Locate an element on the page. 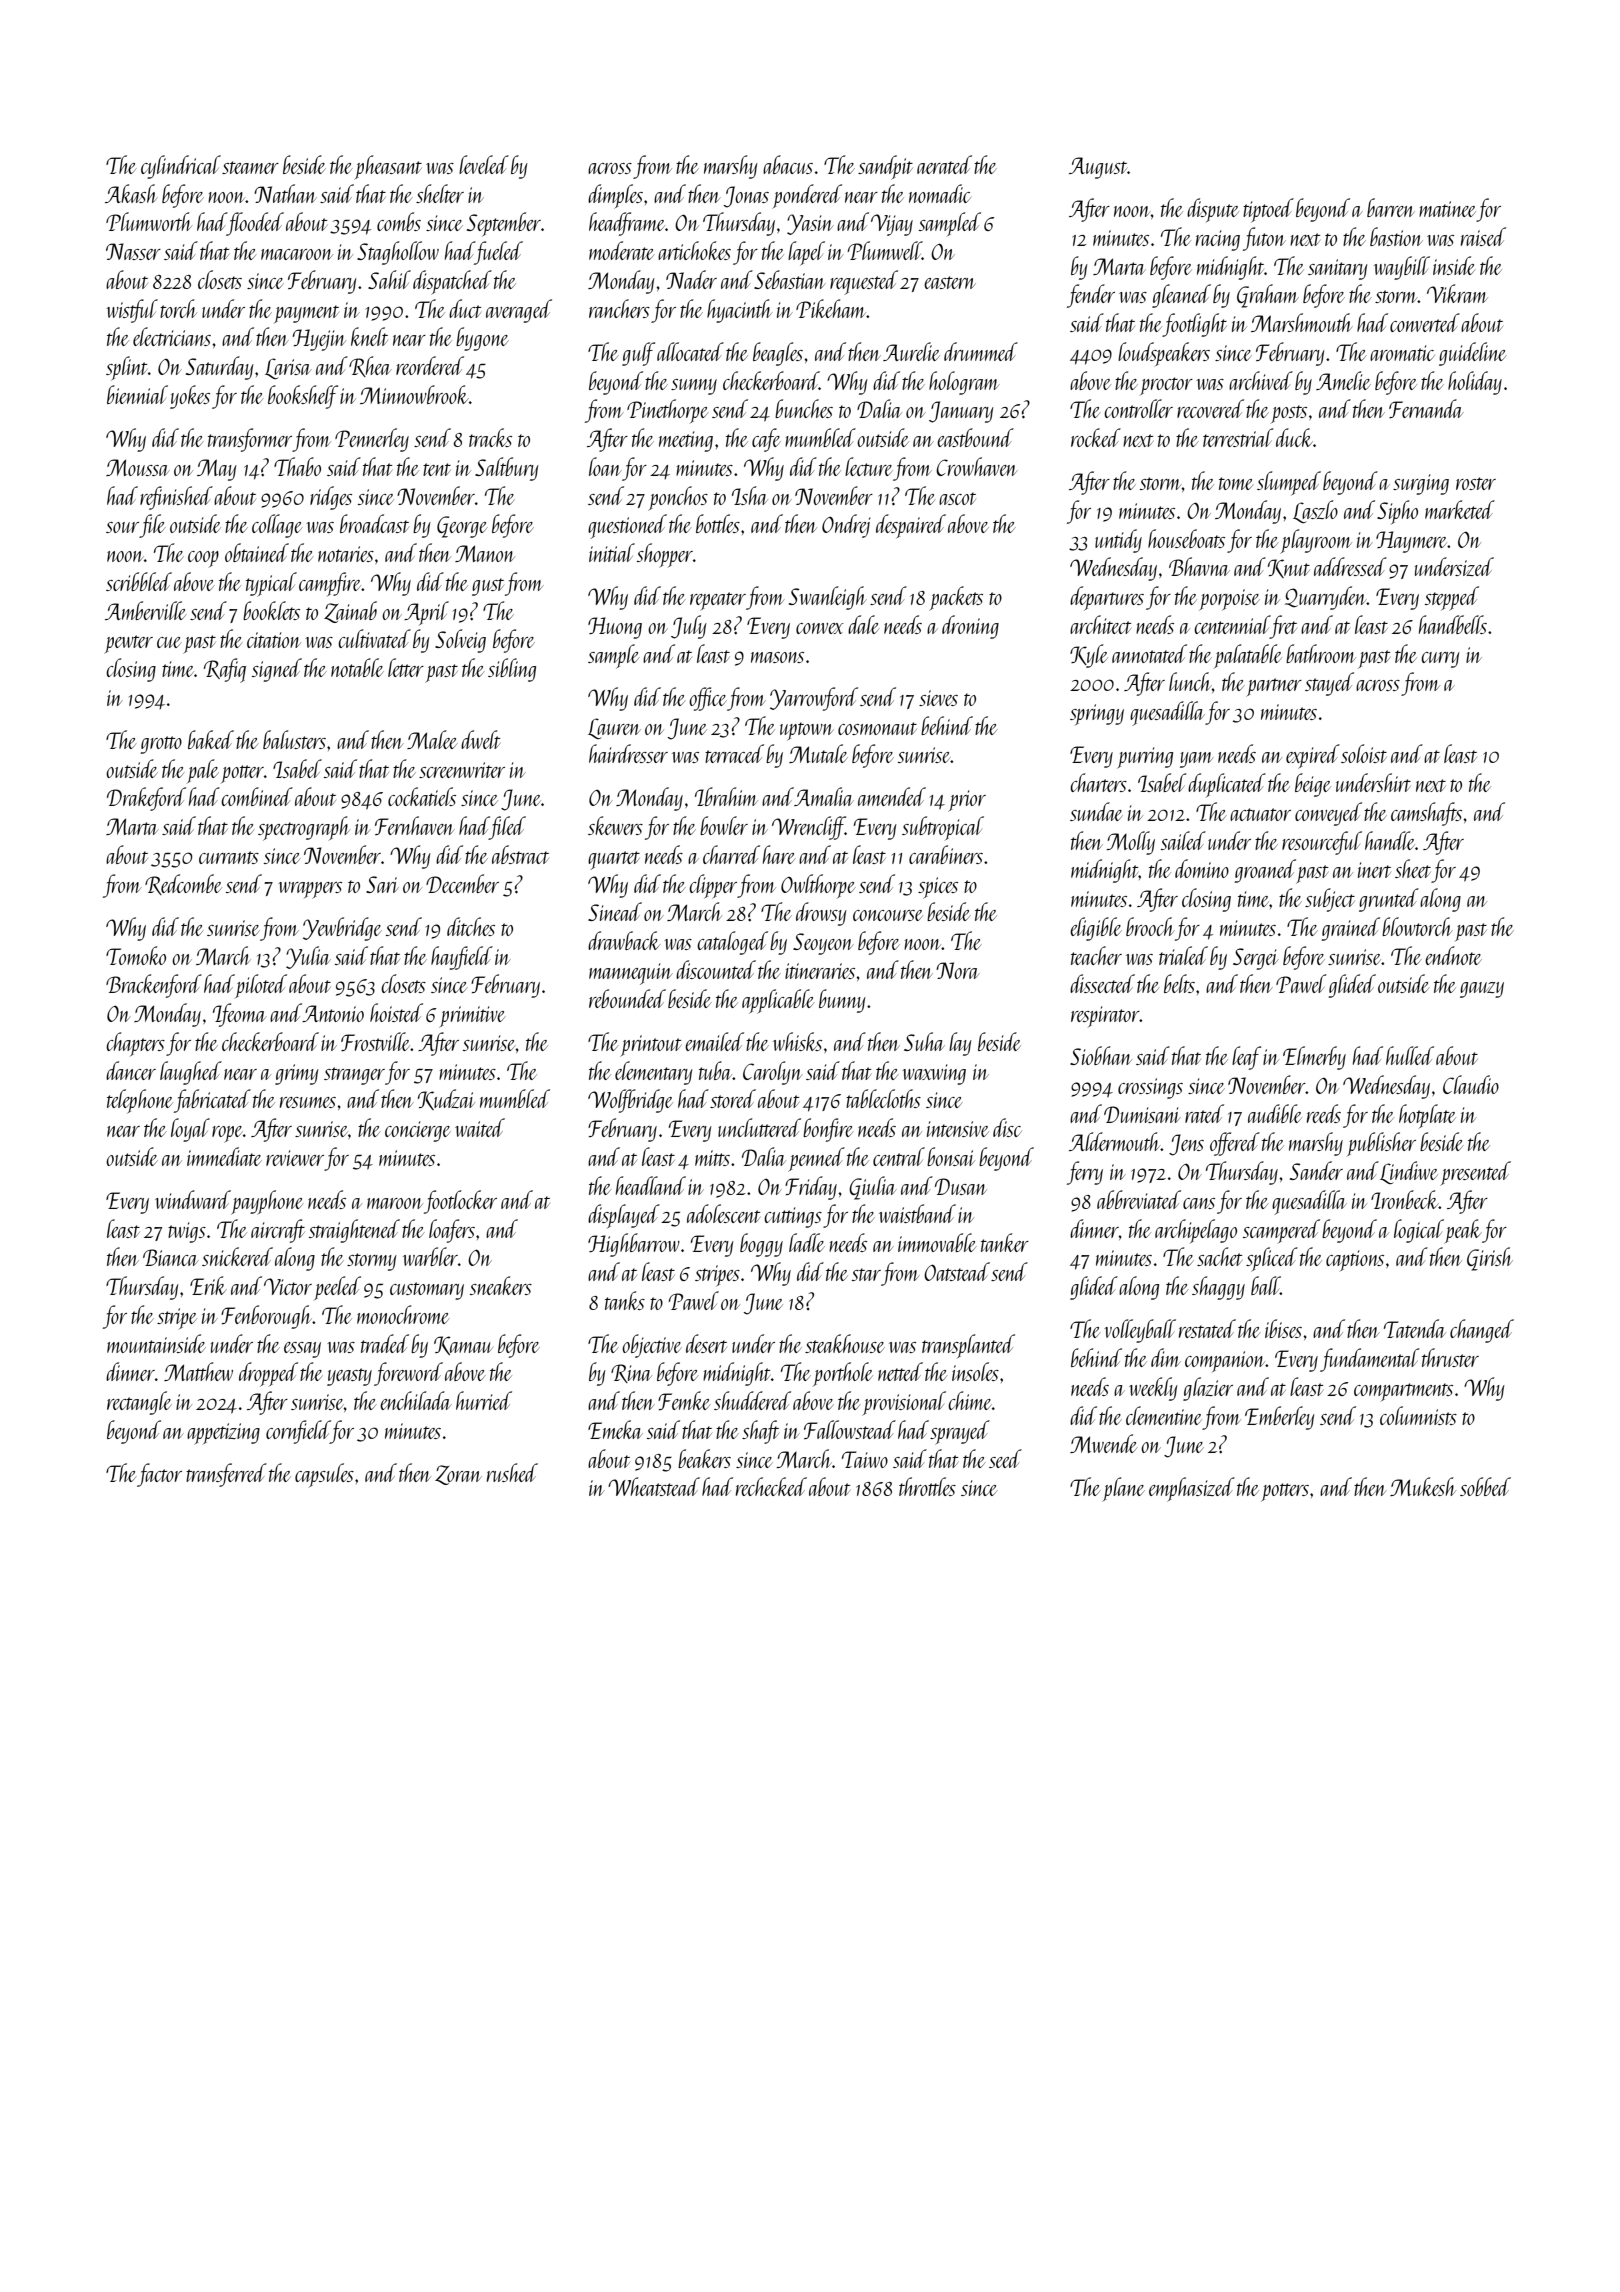 The image size is (1620, 2292). rechecked is located at coordinates (771, 1486).
